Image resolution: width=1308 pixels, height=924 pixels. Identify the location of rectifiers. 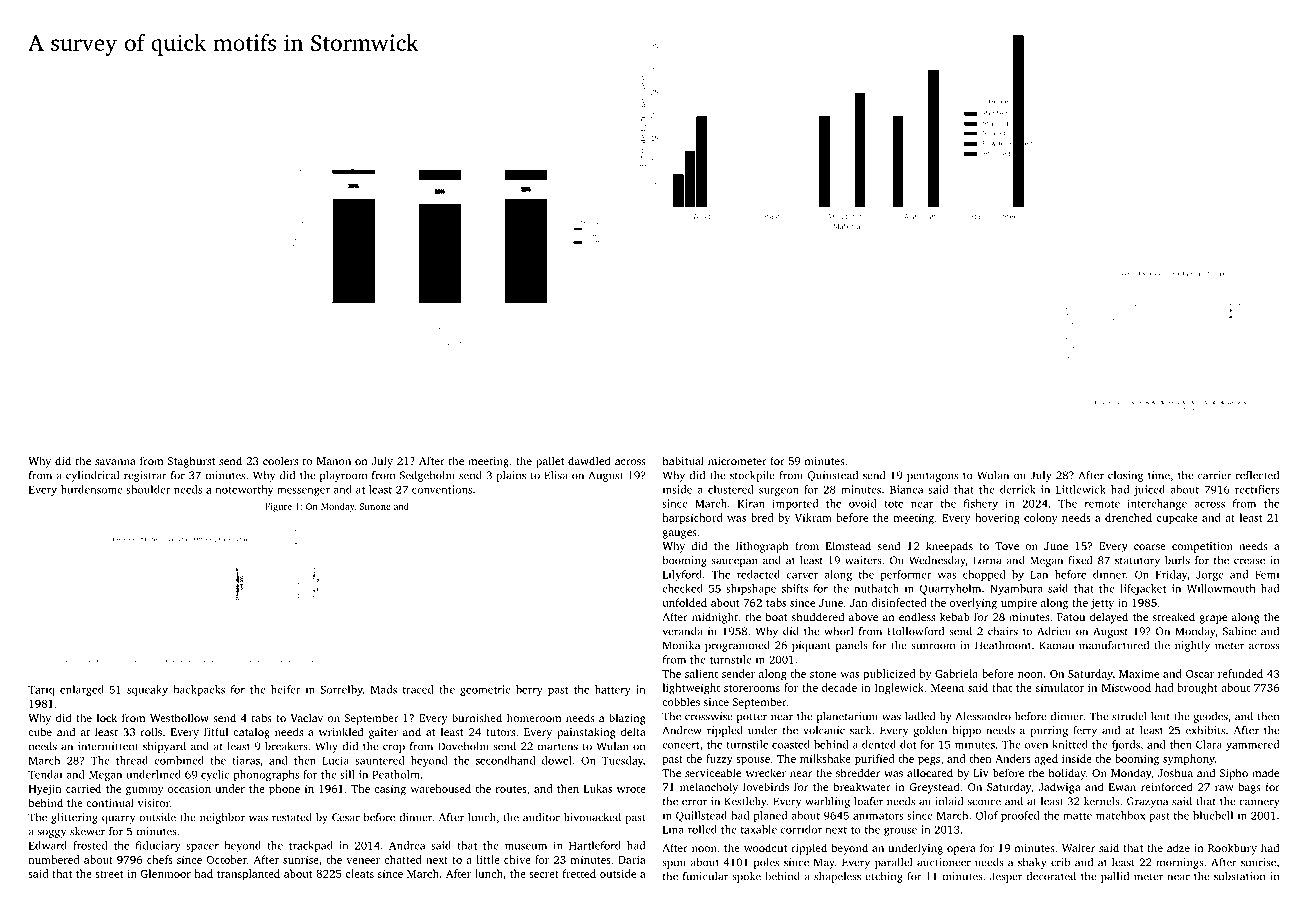
(1257, 489).
